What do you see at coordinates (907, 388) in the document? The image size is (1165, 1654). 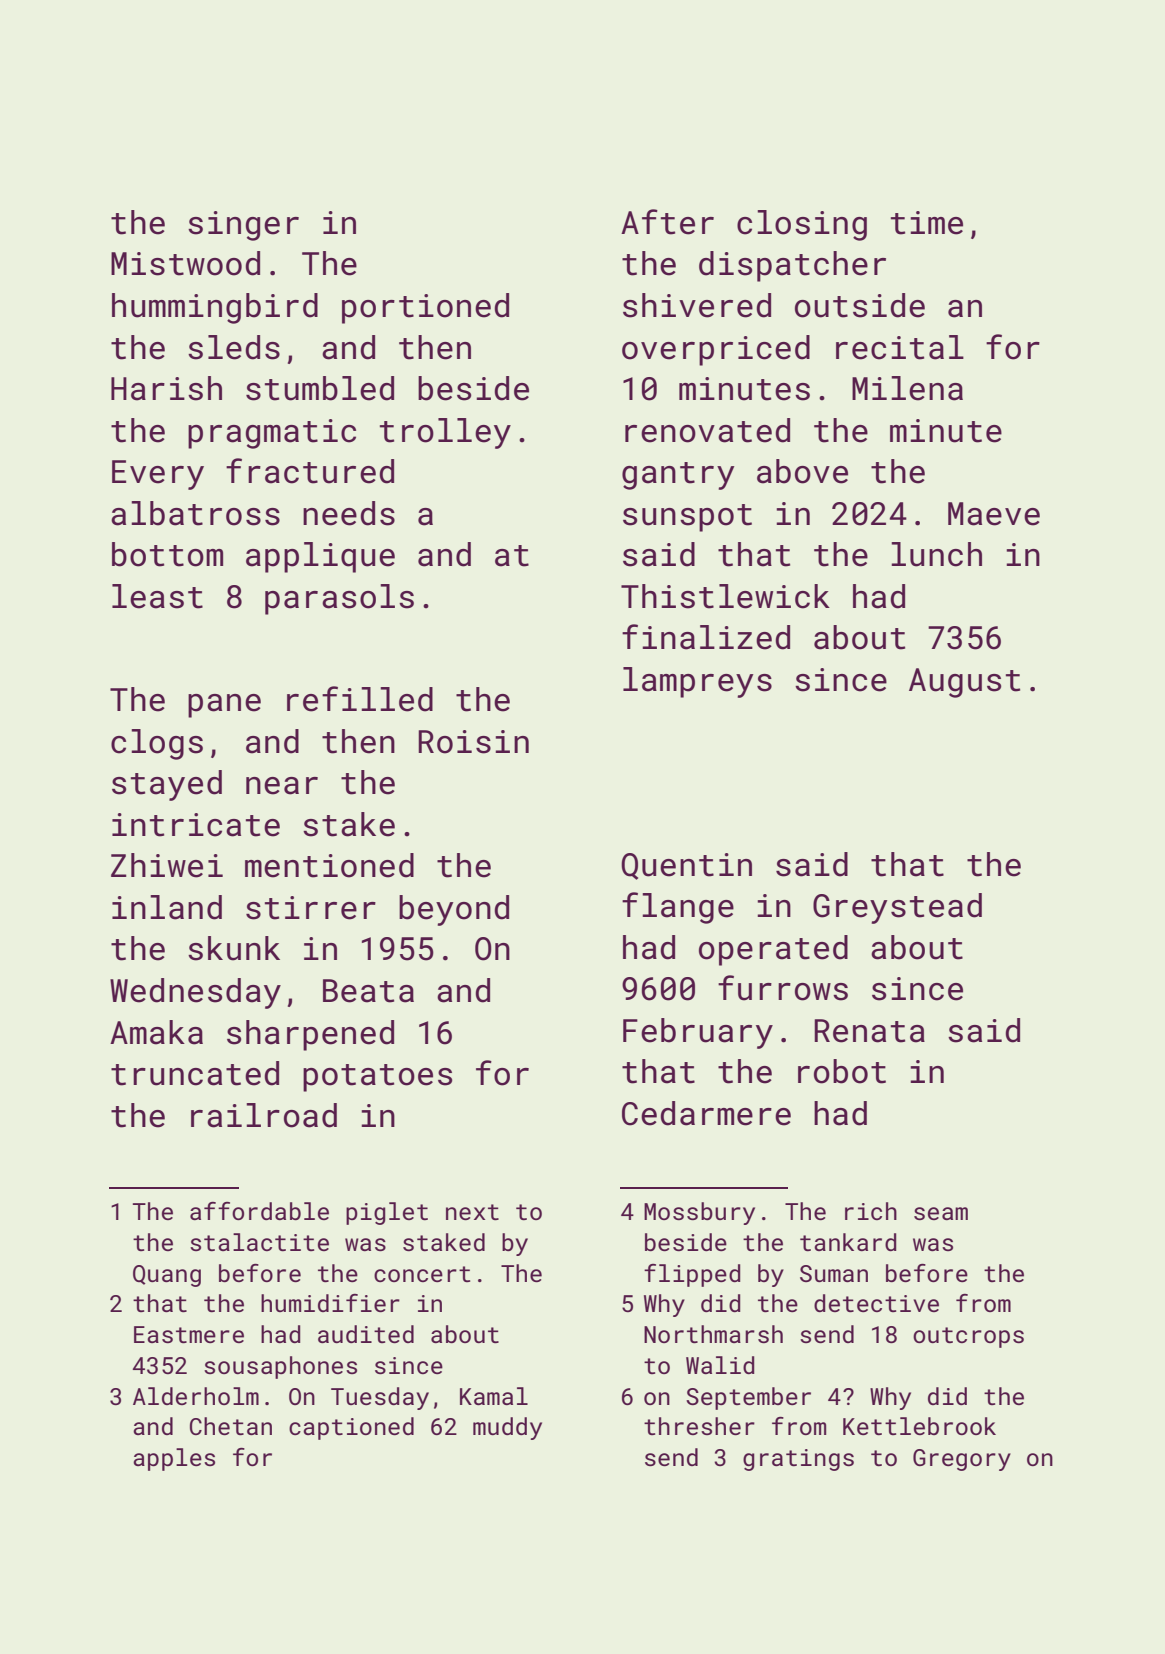 I see `Milena` at bounding box center [907, 388].
